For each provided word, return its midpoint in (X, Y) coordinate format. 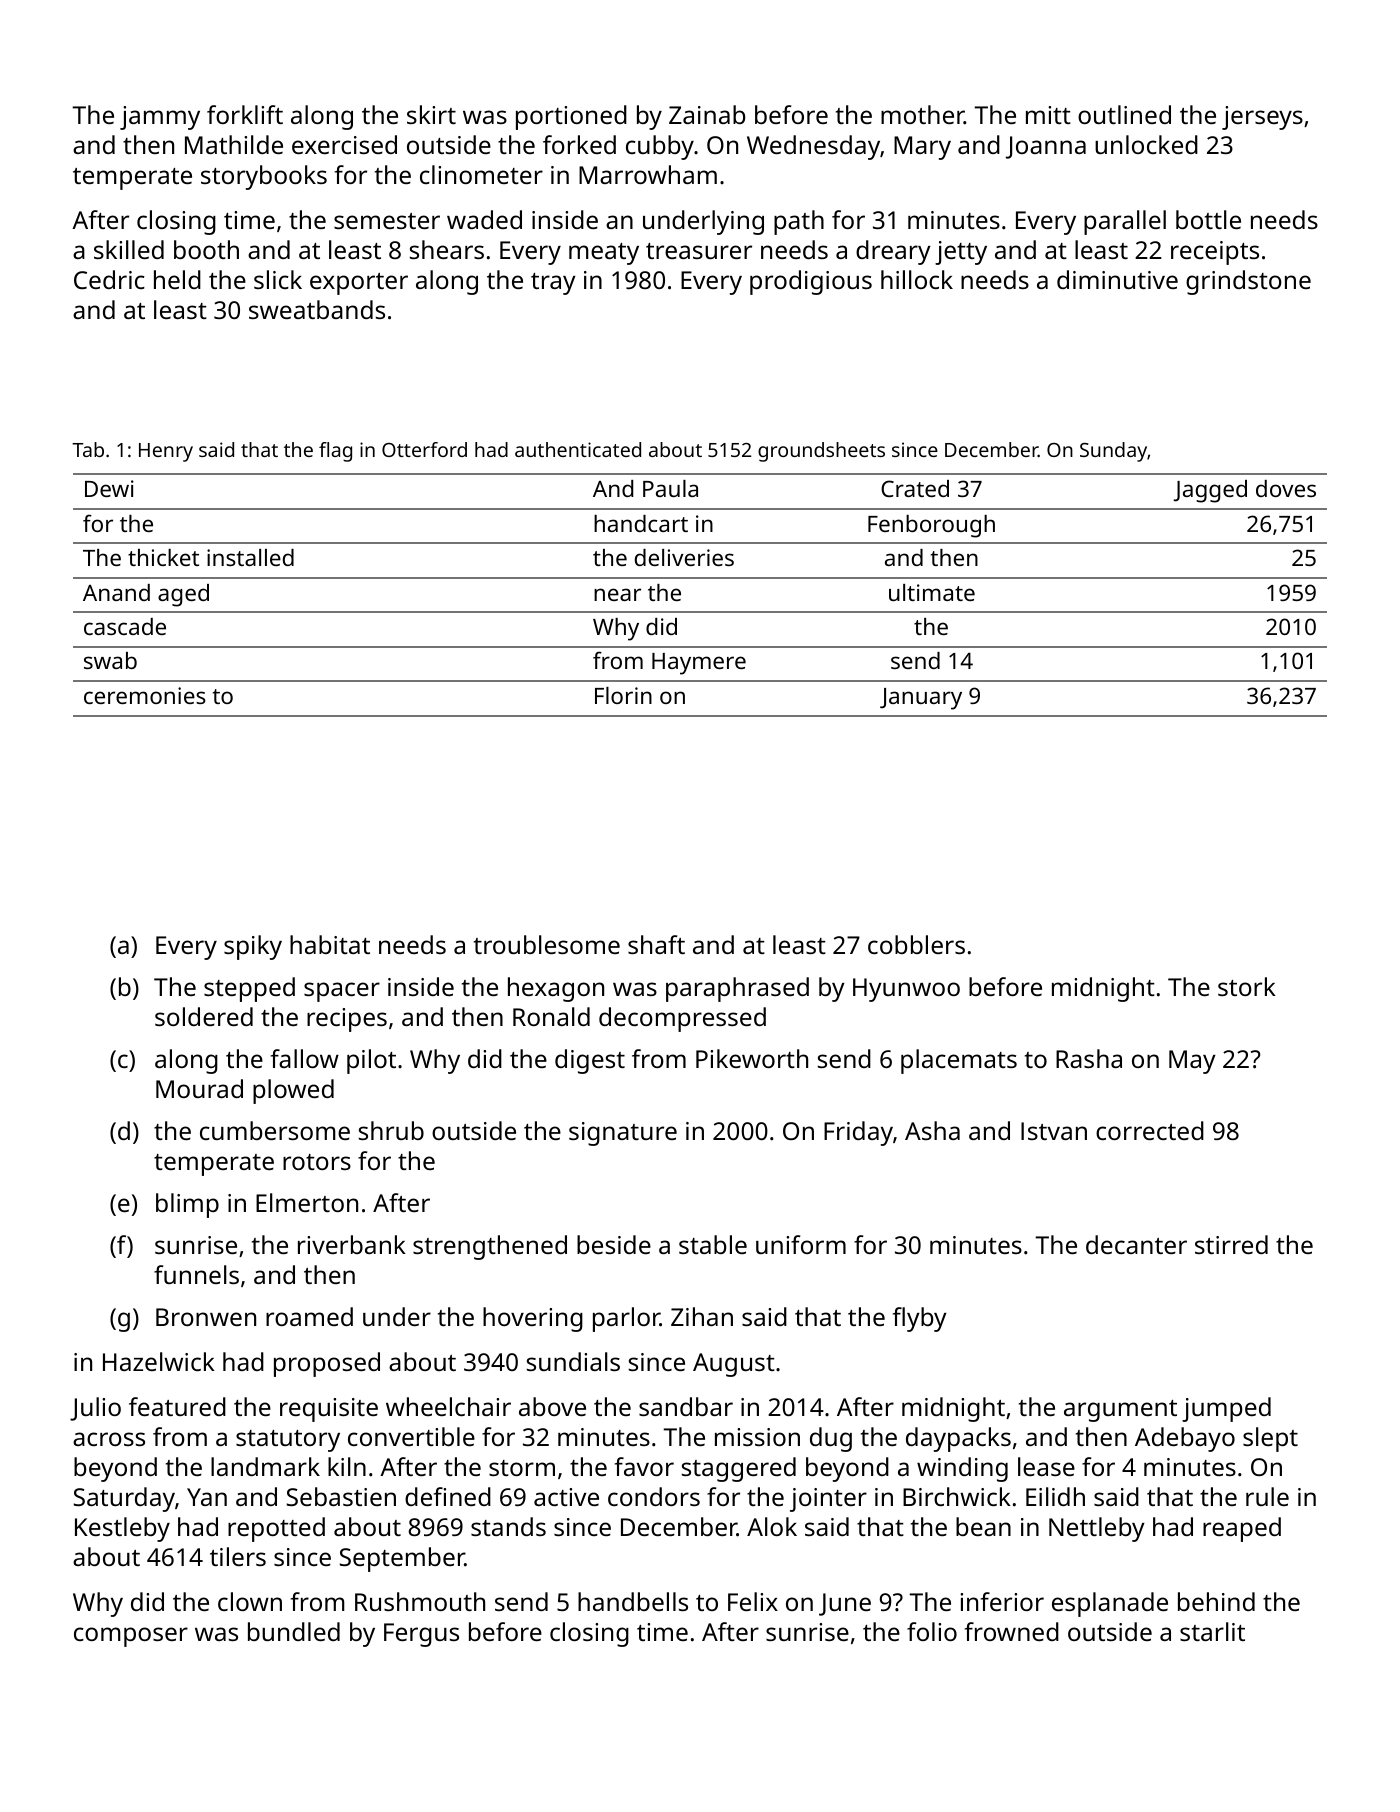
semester (387, 221)
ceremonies (145, 695)
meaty (604, 254)
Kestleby (122, 1529)
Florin (623, 695)
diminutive (1117, 279)
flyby (920, 1319)
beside (614, 1244)
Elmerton (307, 1202)
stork (1247, 986)
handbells (633, 1601)
